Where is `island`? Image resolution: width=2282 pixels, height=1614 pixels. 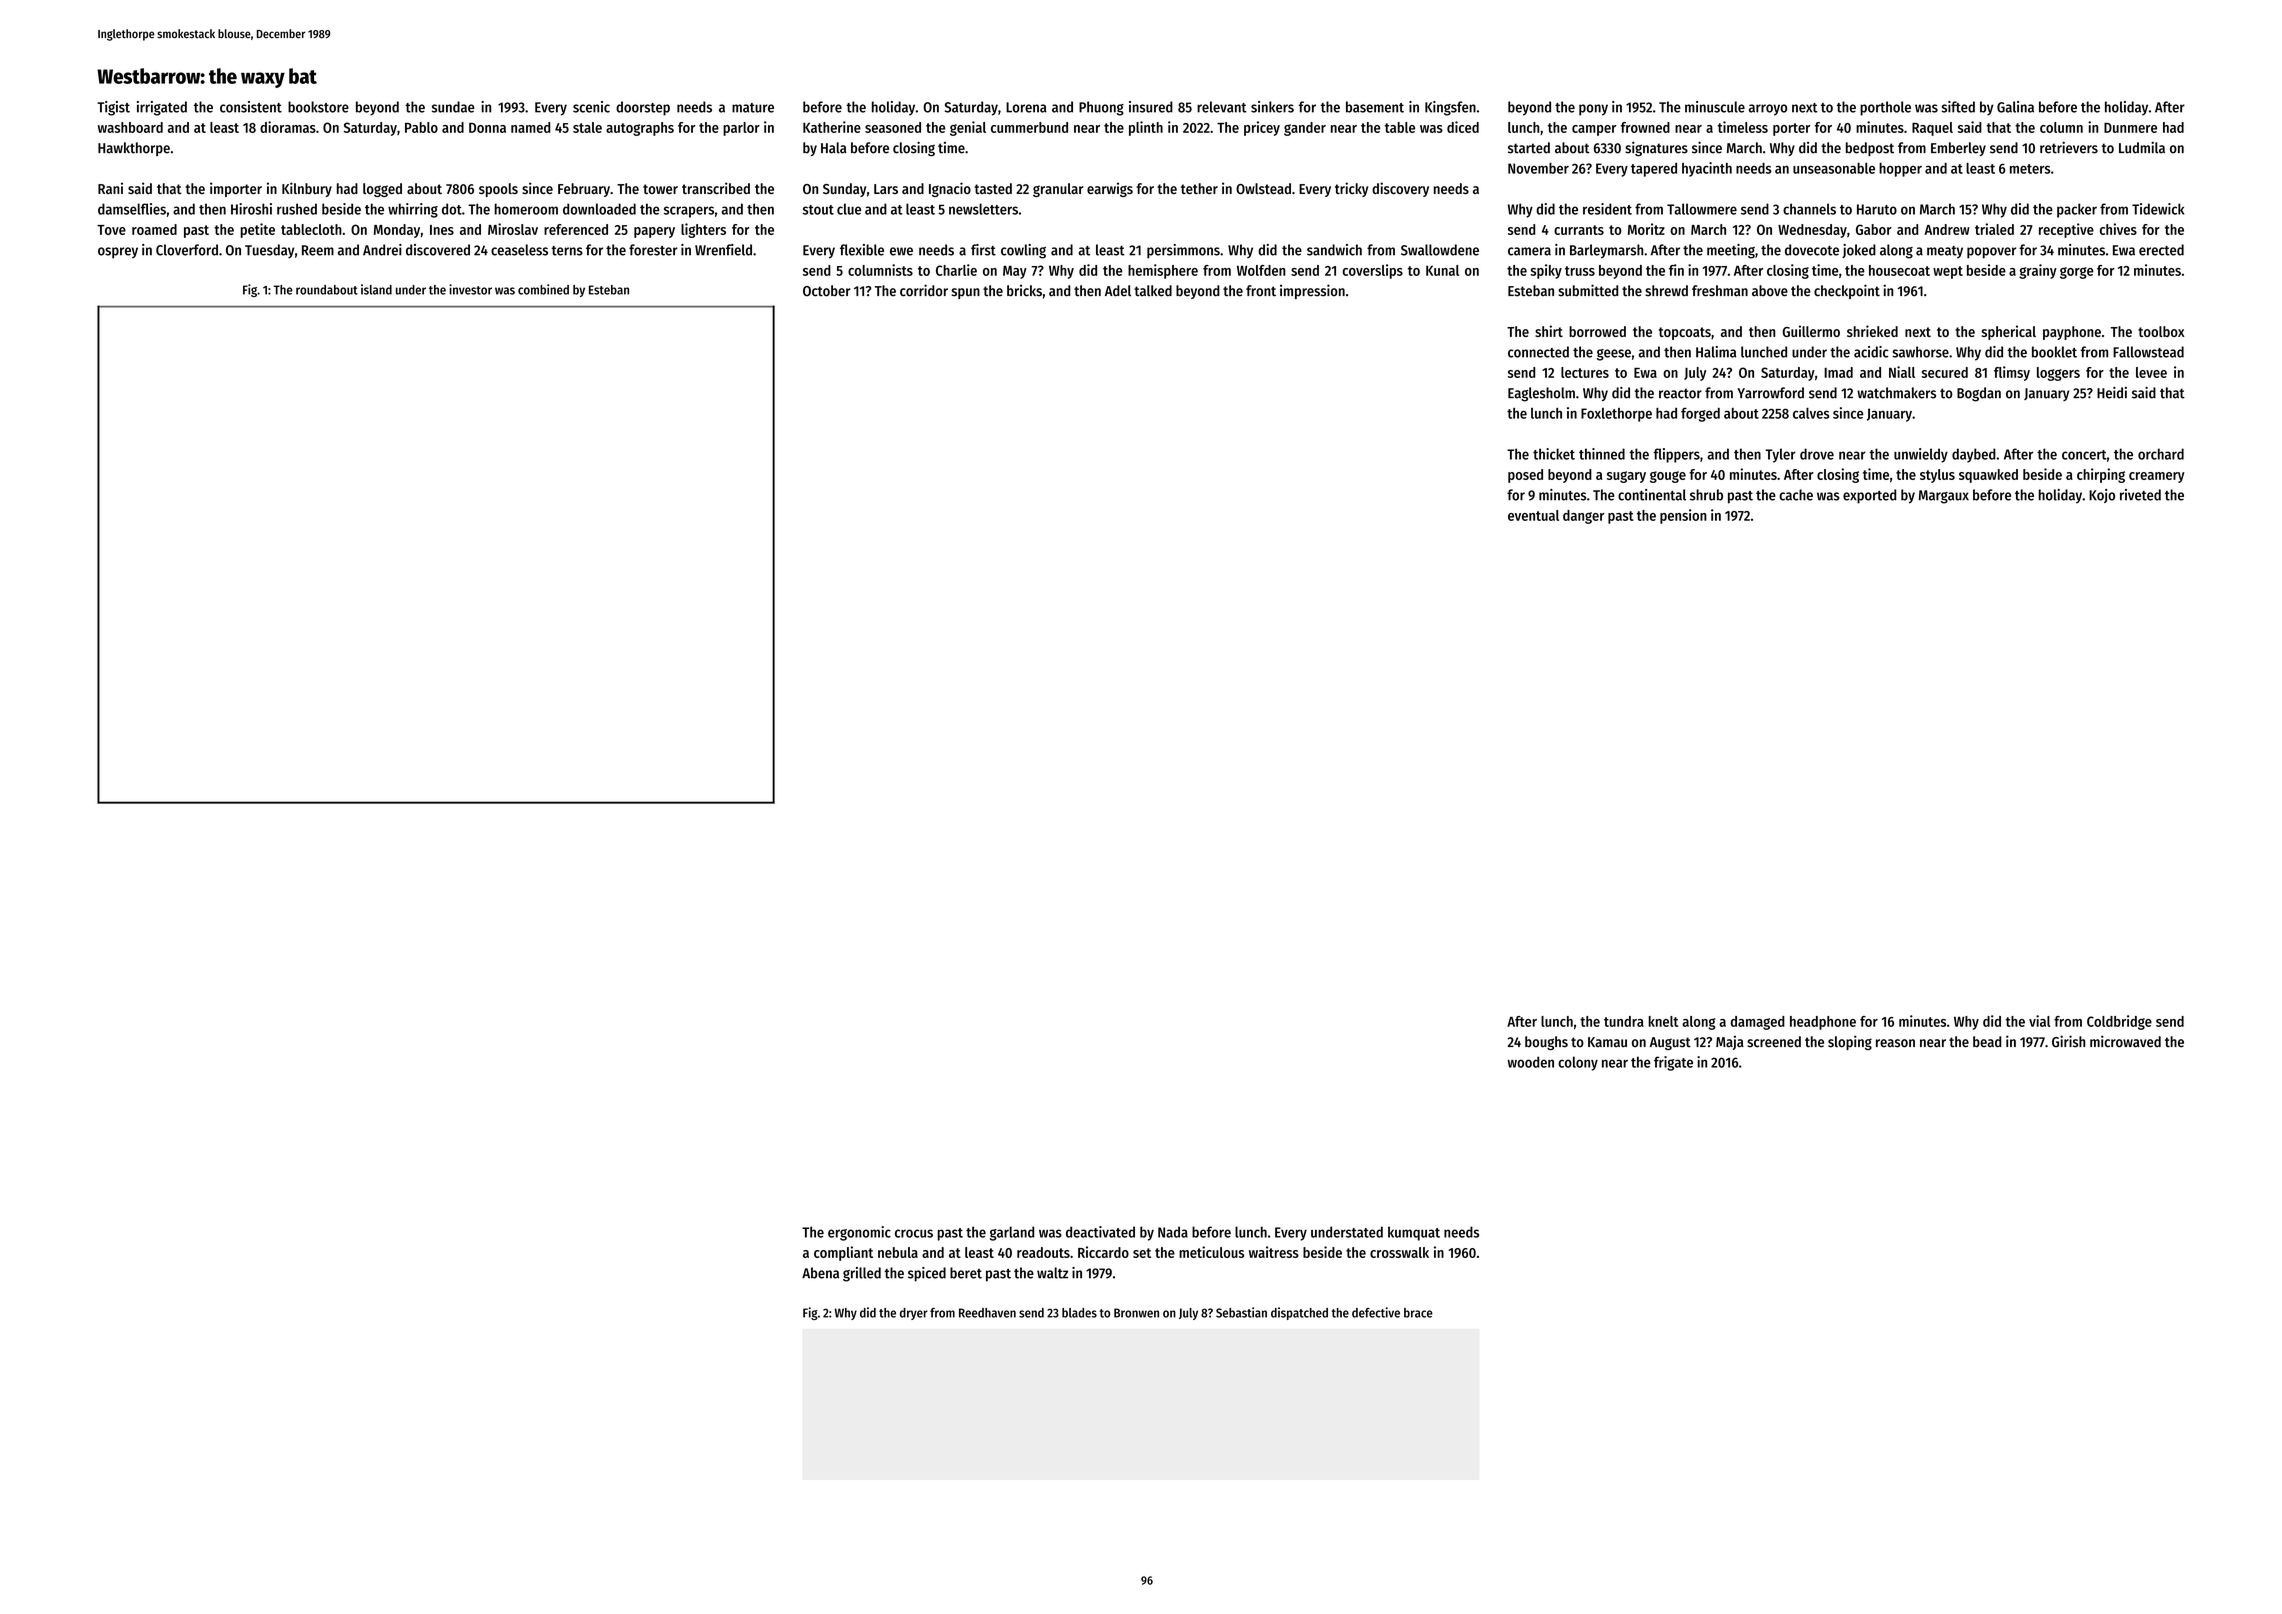
island is located at coordinates (376, 289).
